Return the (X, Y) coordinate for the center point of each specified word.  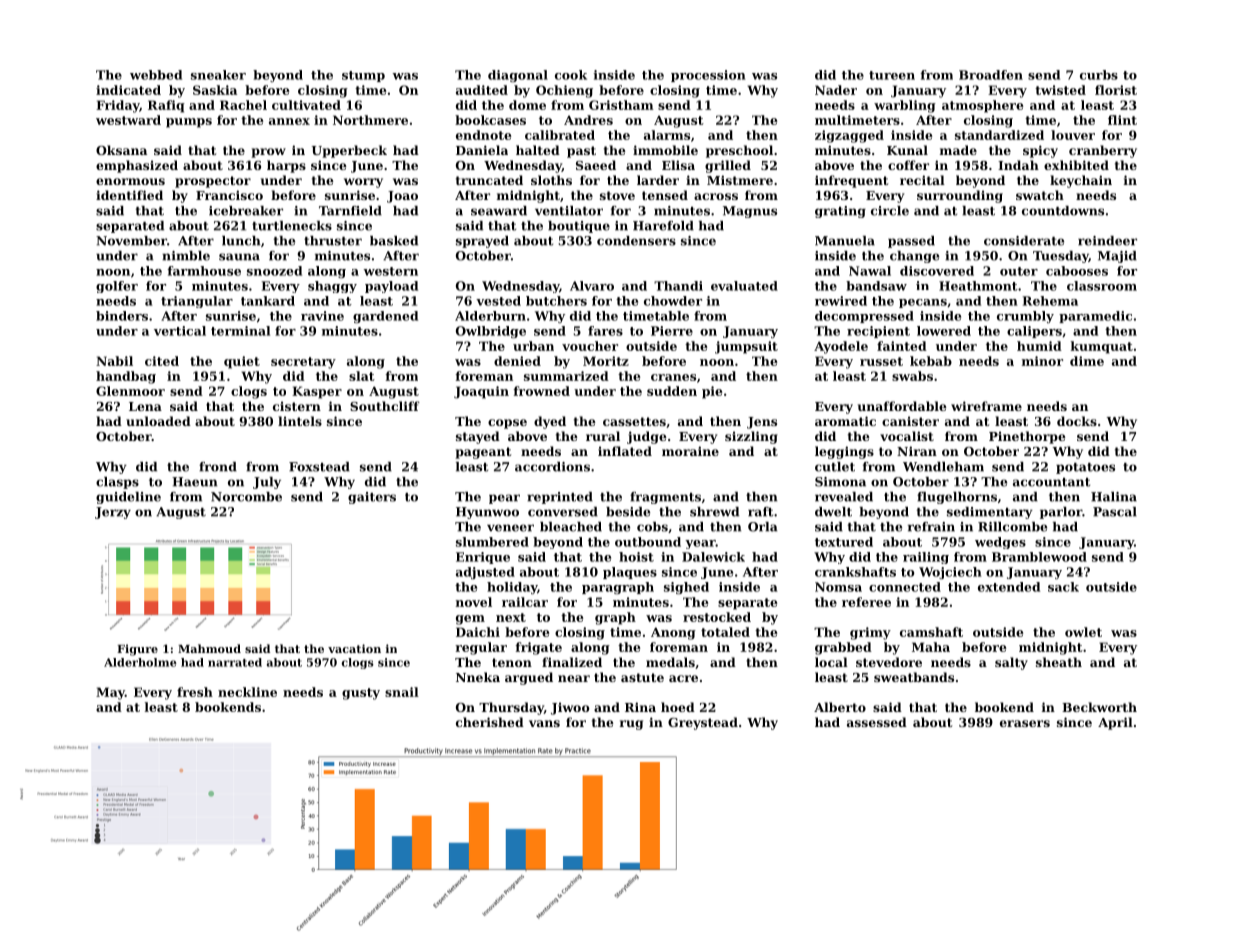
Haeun (194, 482)
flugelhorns (957, 498)
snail (402, 692)
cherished (490, 722)
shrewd (714, 512)
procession (708, 76)
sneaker (218, 75)
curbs (1099, 75)
